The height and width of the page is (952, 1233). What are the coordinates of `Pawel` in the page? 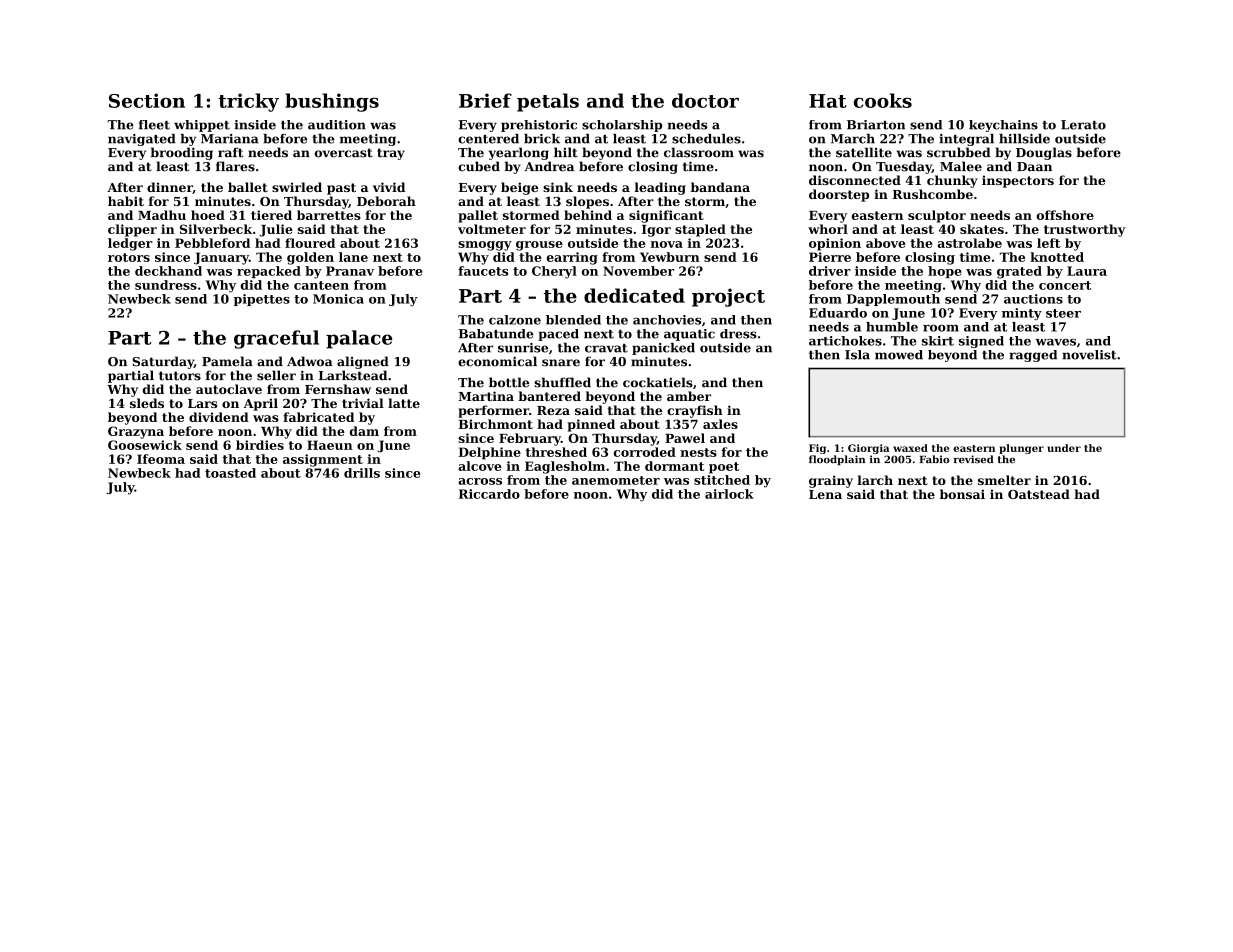 It's located at (685, 438).
